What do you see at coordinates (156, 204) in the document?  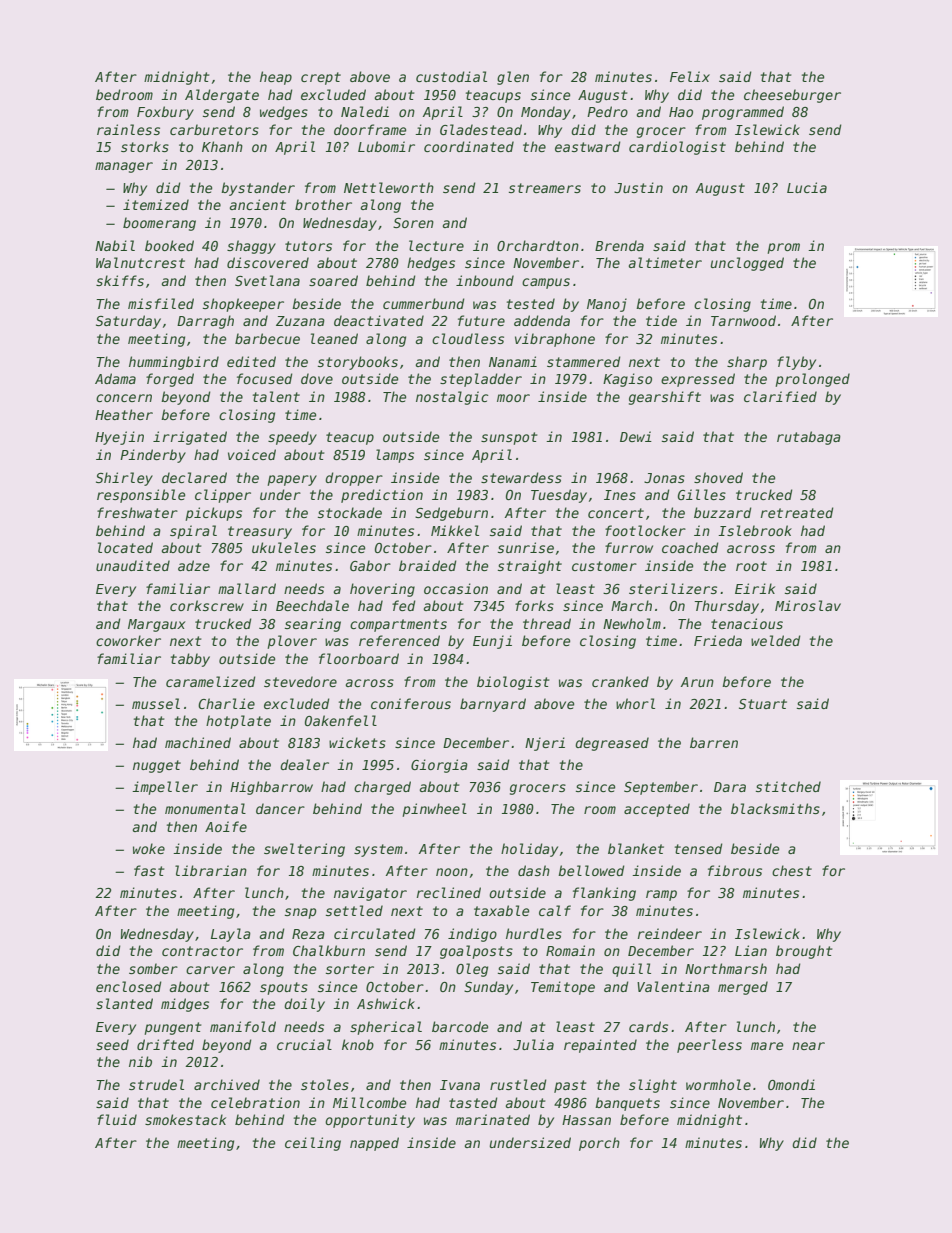 I see `itemized` at bounding box center [156, 204].
